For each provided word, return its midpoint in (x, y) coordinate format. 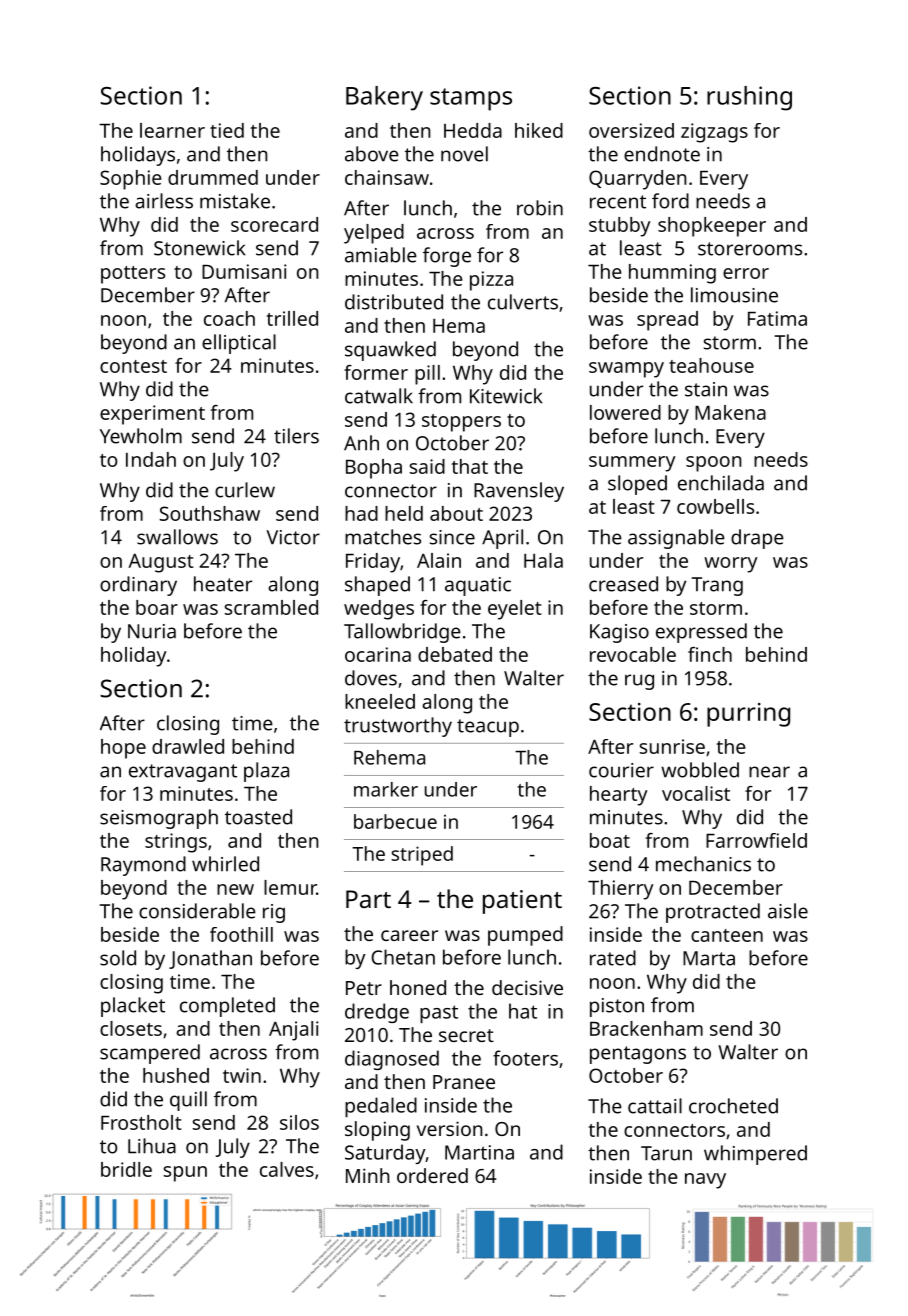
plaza (266, 772)
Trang (717, 586)
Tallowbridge (402, 633)
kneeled (380, 701)
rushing (749, 98)
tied (227, 130)
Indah (151, 459)
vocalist (696, 793)
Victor (293, 537)
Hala (543, 560)
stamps (471, 99)
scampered (150, 1054)
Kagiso (619, 633)
